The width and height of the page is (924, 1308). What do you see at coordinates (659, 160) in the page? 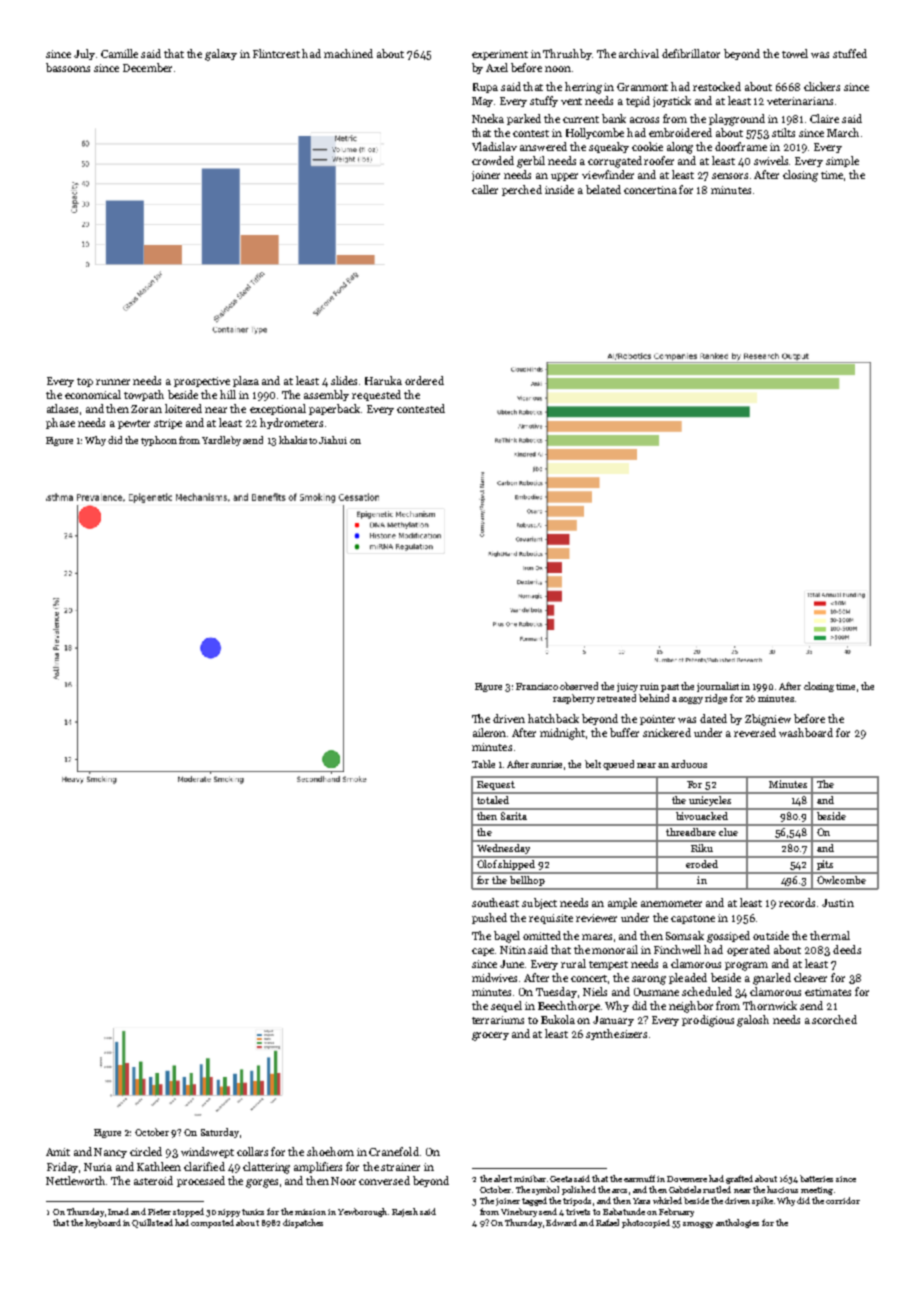
I see `roofer` at bounding box center [659, 160].
